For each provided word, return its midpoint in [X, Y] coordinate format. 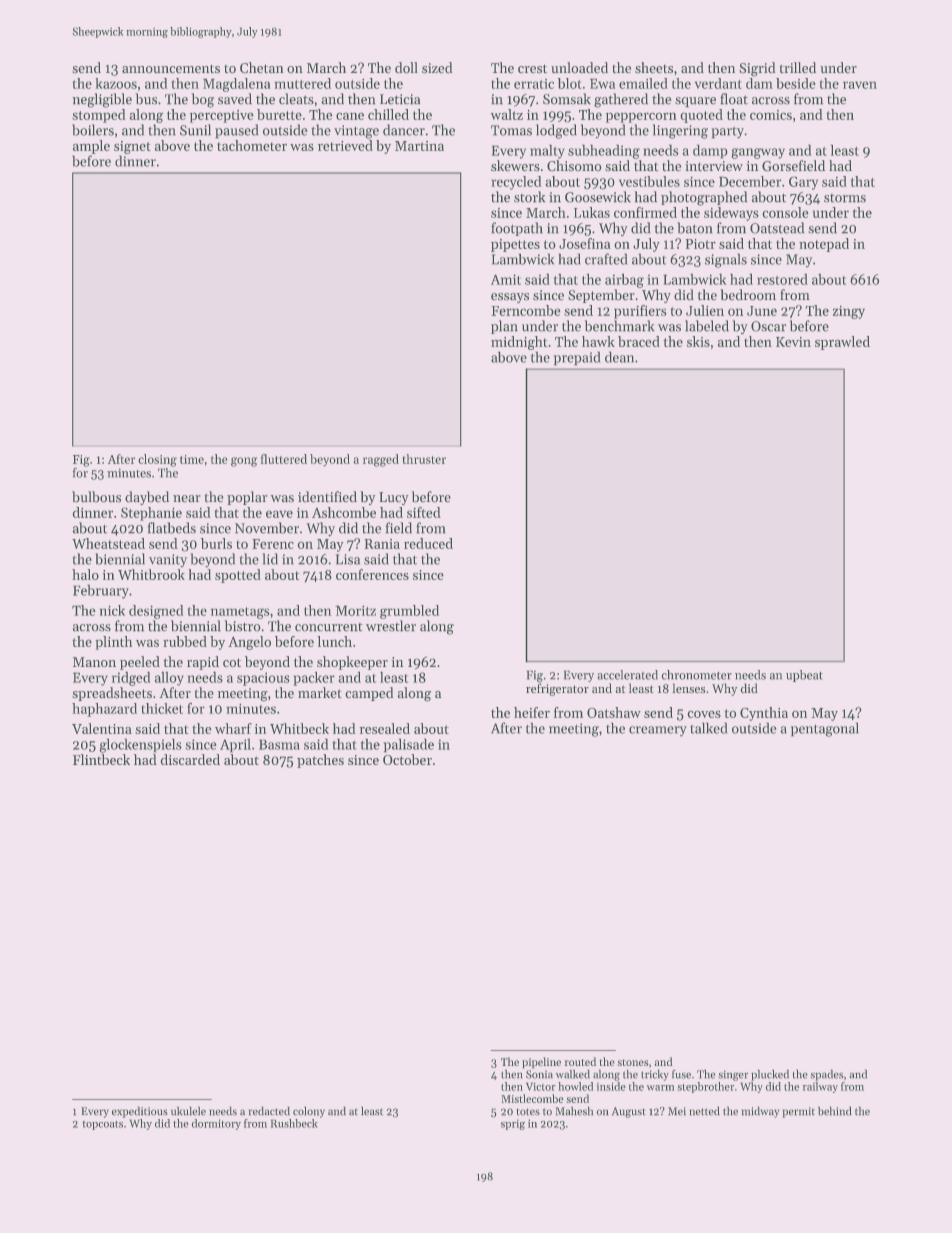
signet [132, 147]
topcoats [102, 1125]
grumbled [409, 612]
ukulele [188, 1111]
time [192, 459]
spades [826, 1075]
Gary [803, 183]
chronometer [696, 675]
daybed [147, 498]
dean [619, 357]
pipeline [541, 1063]
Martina [419, 146]
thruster [424, 459]
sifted [424, 512]
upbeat [804, 676]
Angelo [249, 643]
